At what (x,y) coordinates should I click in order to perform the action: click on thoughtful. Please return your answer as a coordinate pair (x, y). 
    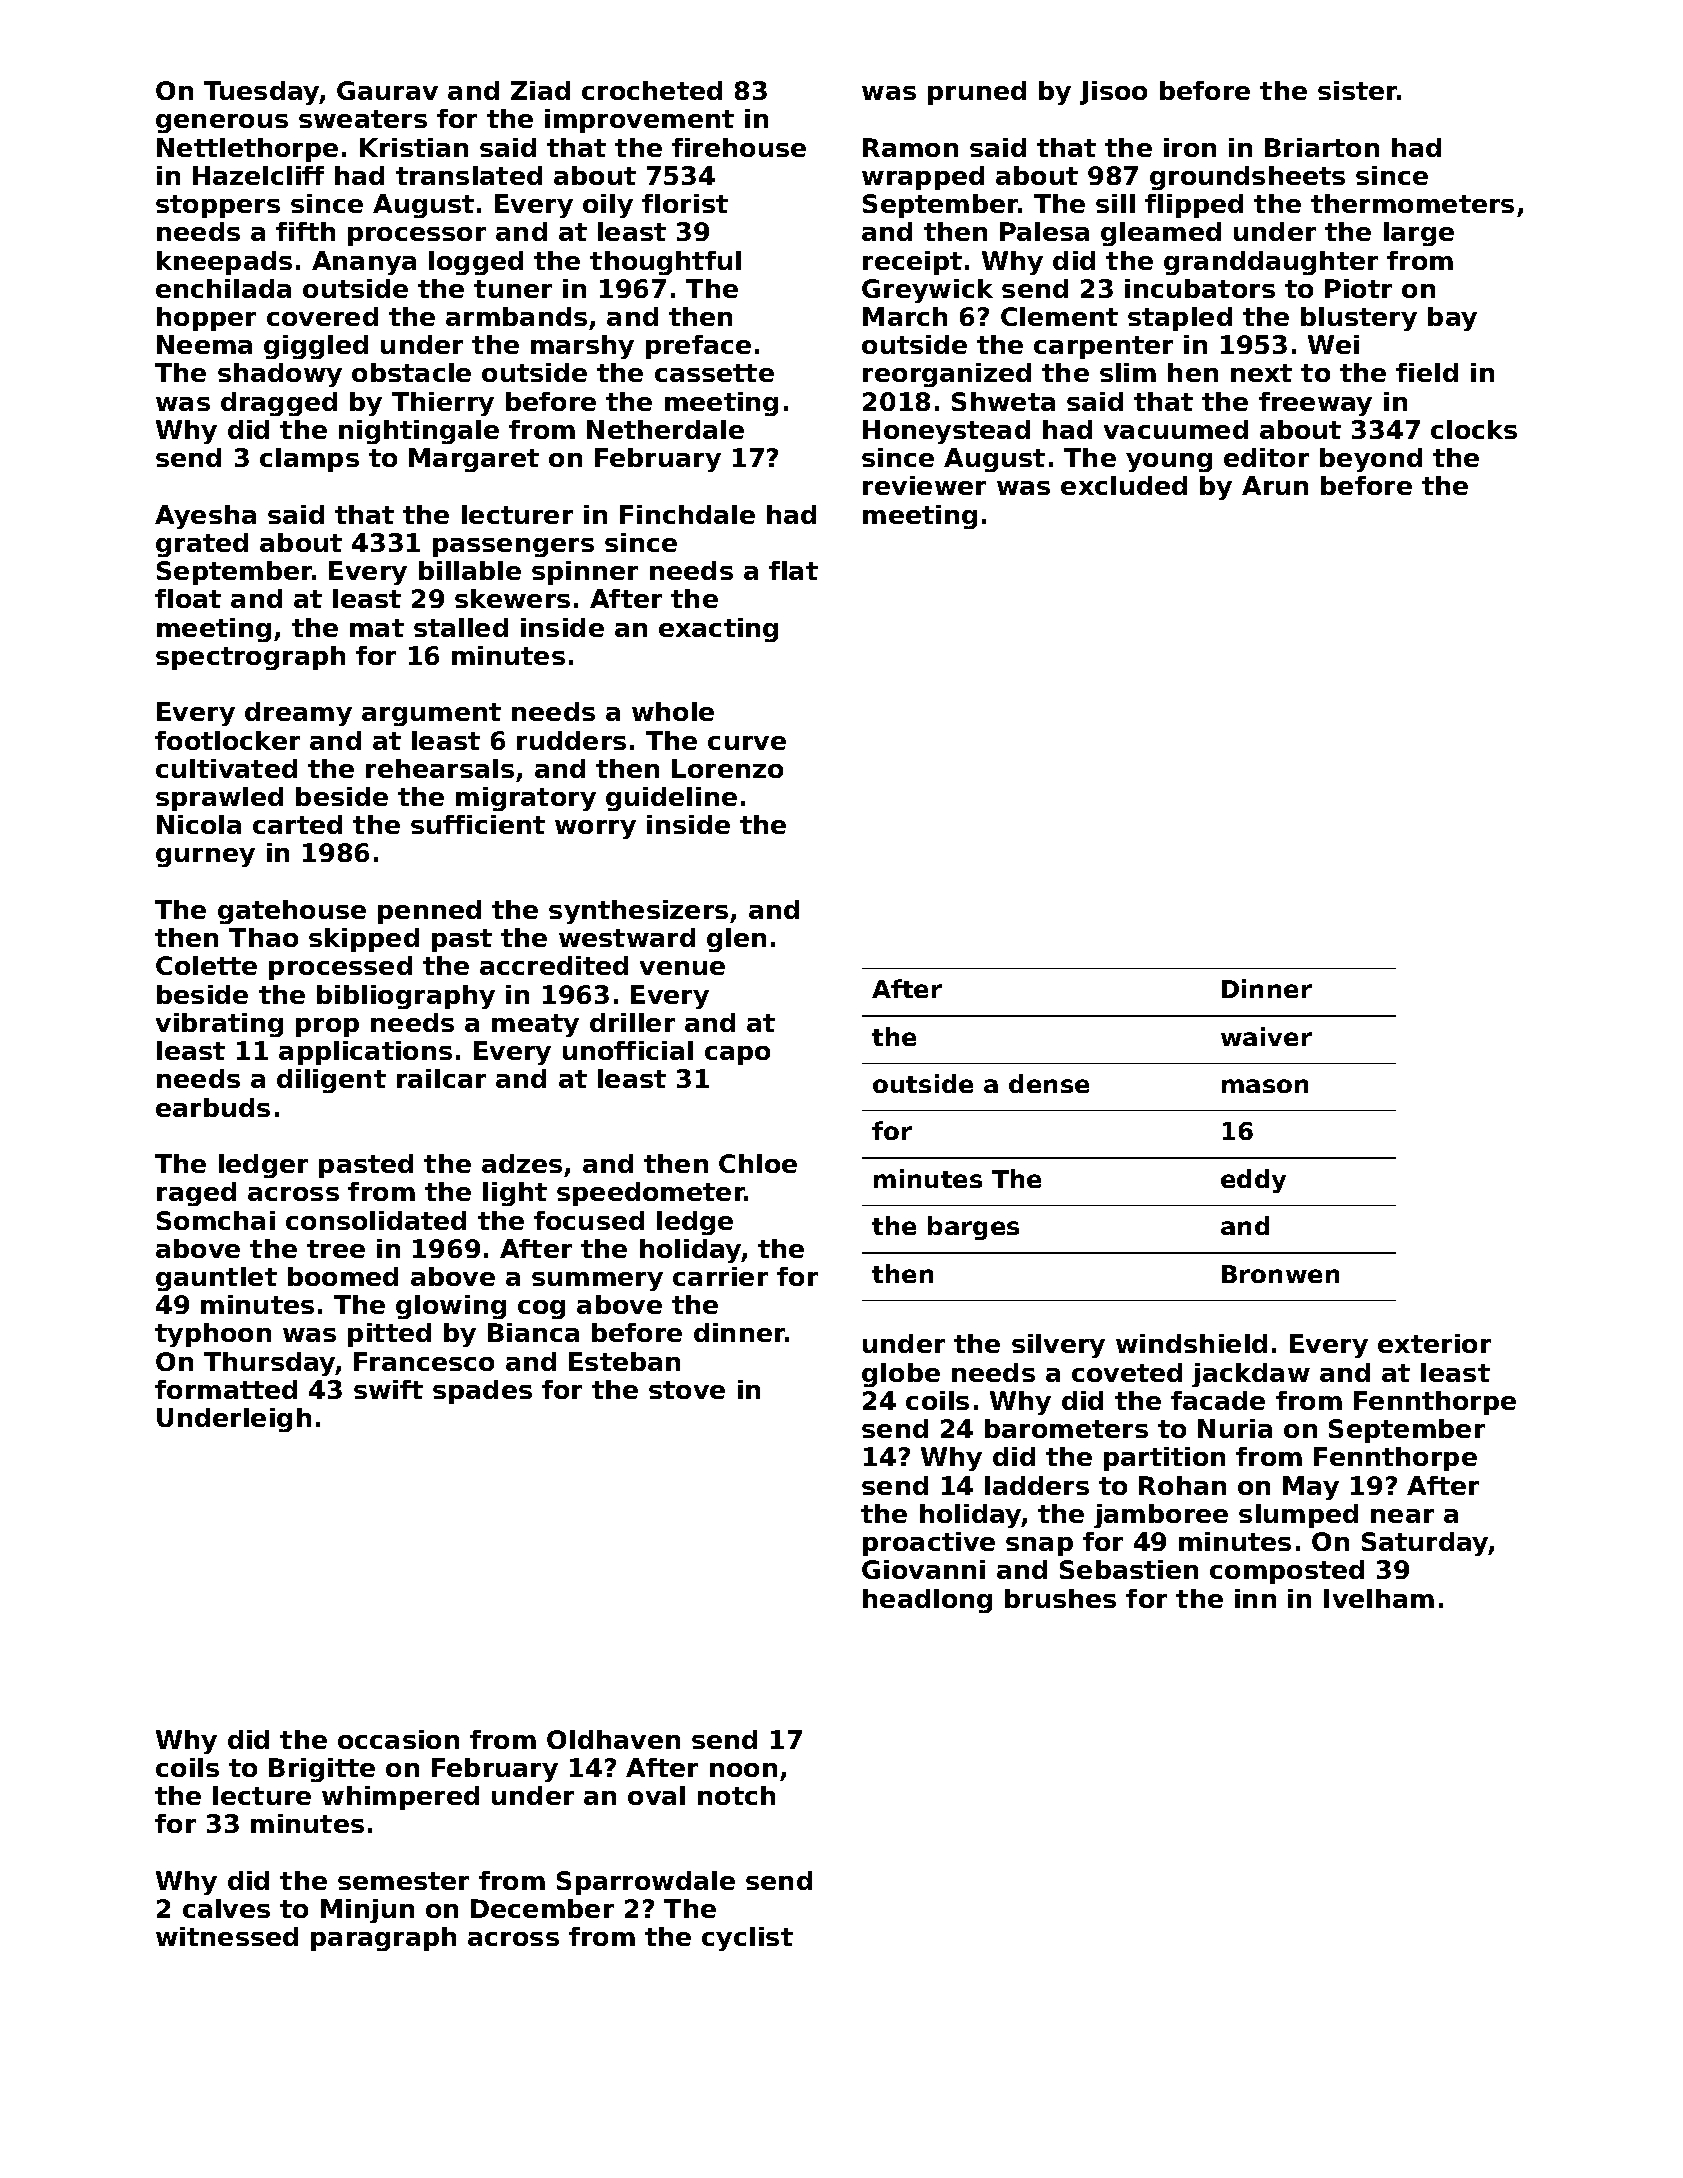
    Looking at the image, I should click on (665, 263).
